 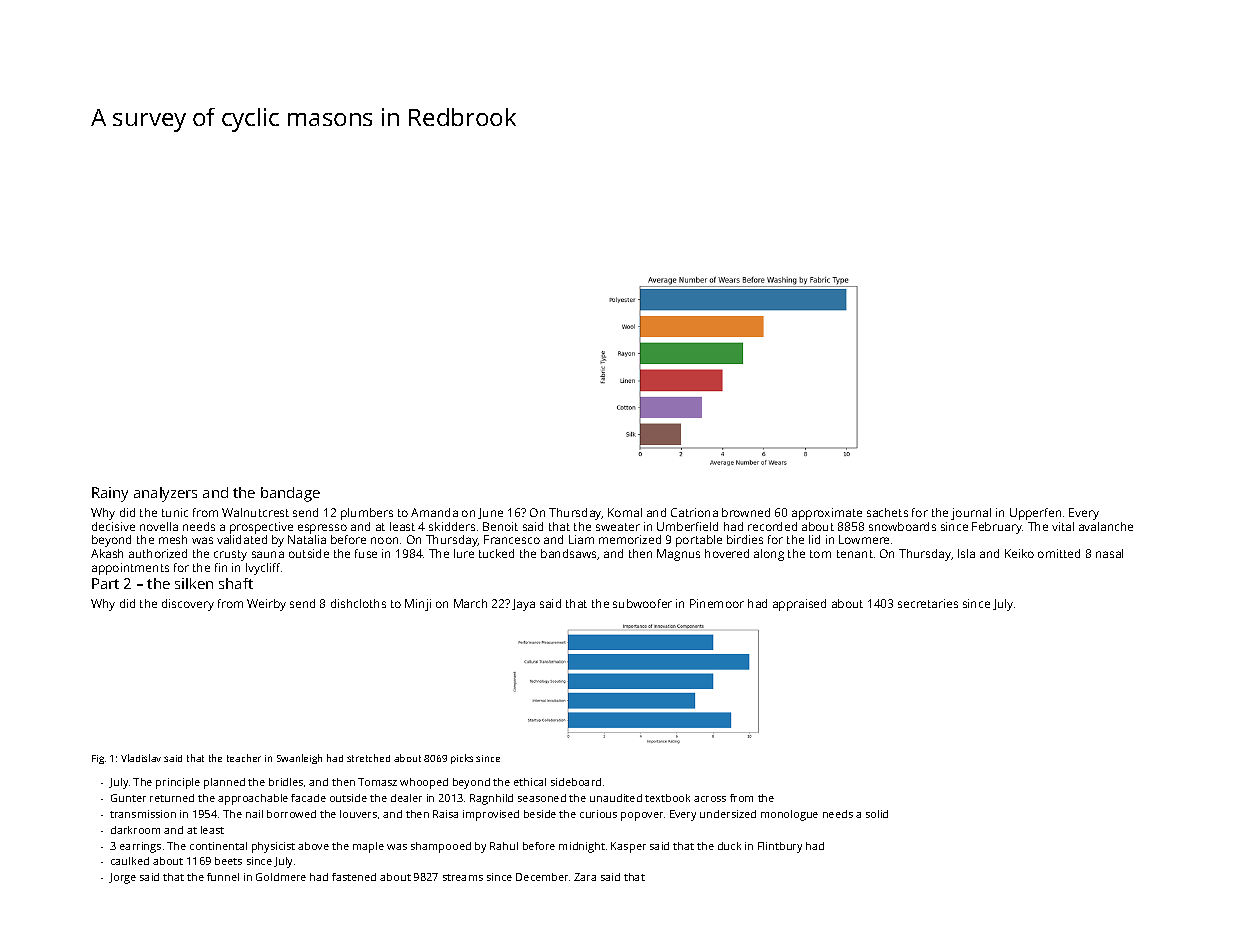 What do you see at coordinates (717, 603) in the screenshot?
I see `Pinemoor` at bounding box center [717, 603].
